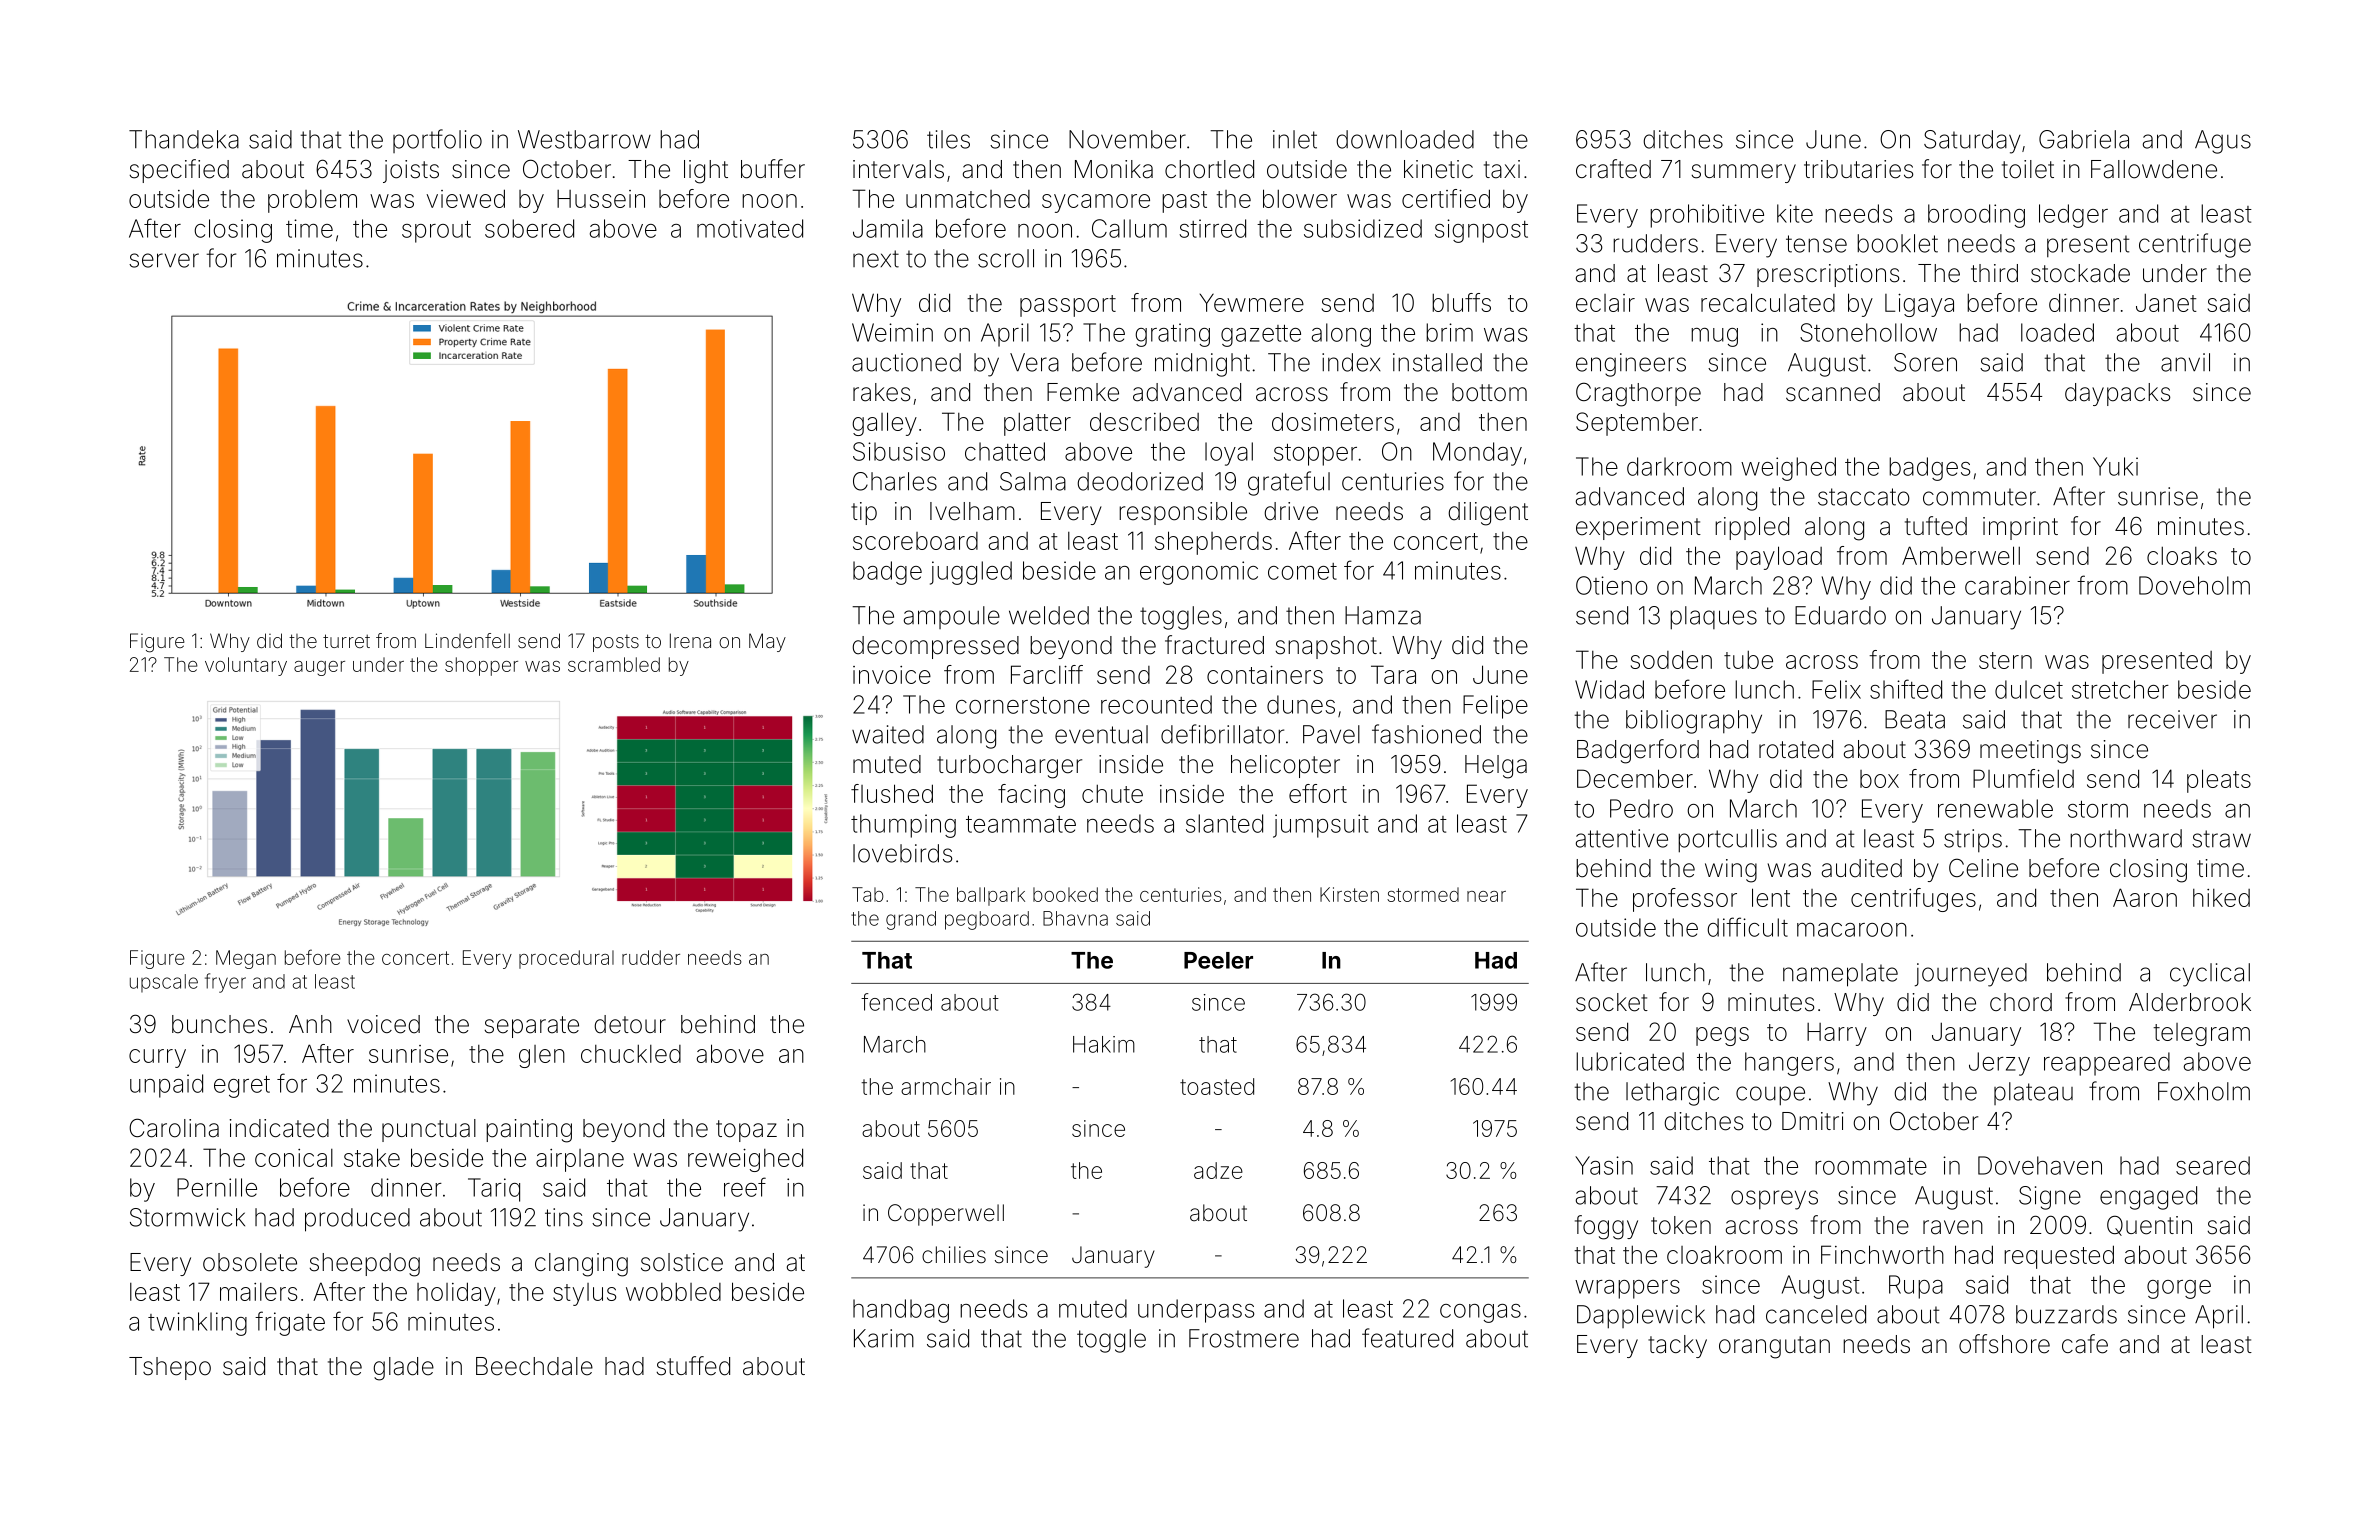  Describe the element at coordinates (1023, 705) in the screenshot. I see `cornerstone` at that location.
